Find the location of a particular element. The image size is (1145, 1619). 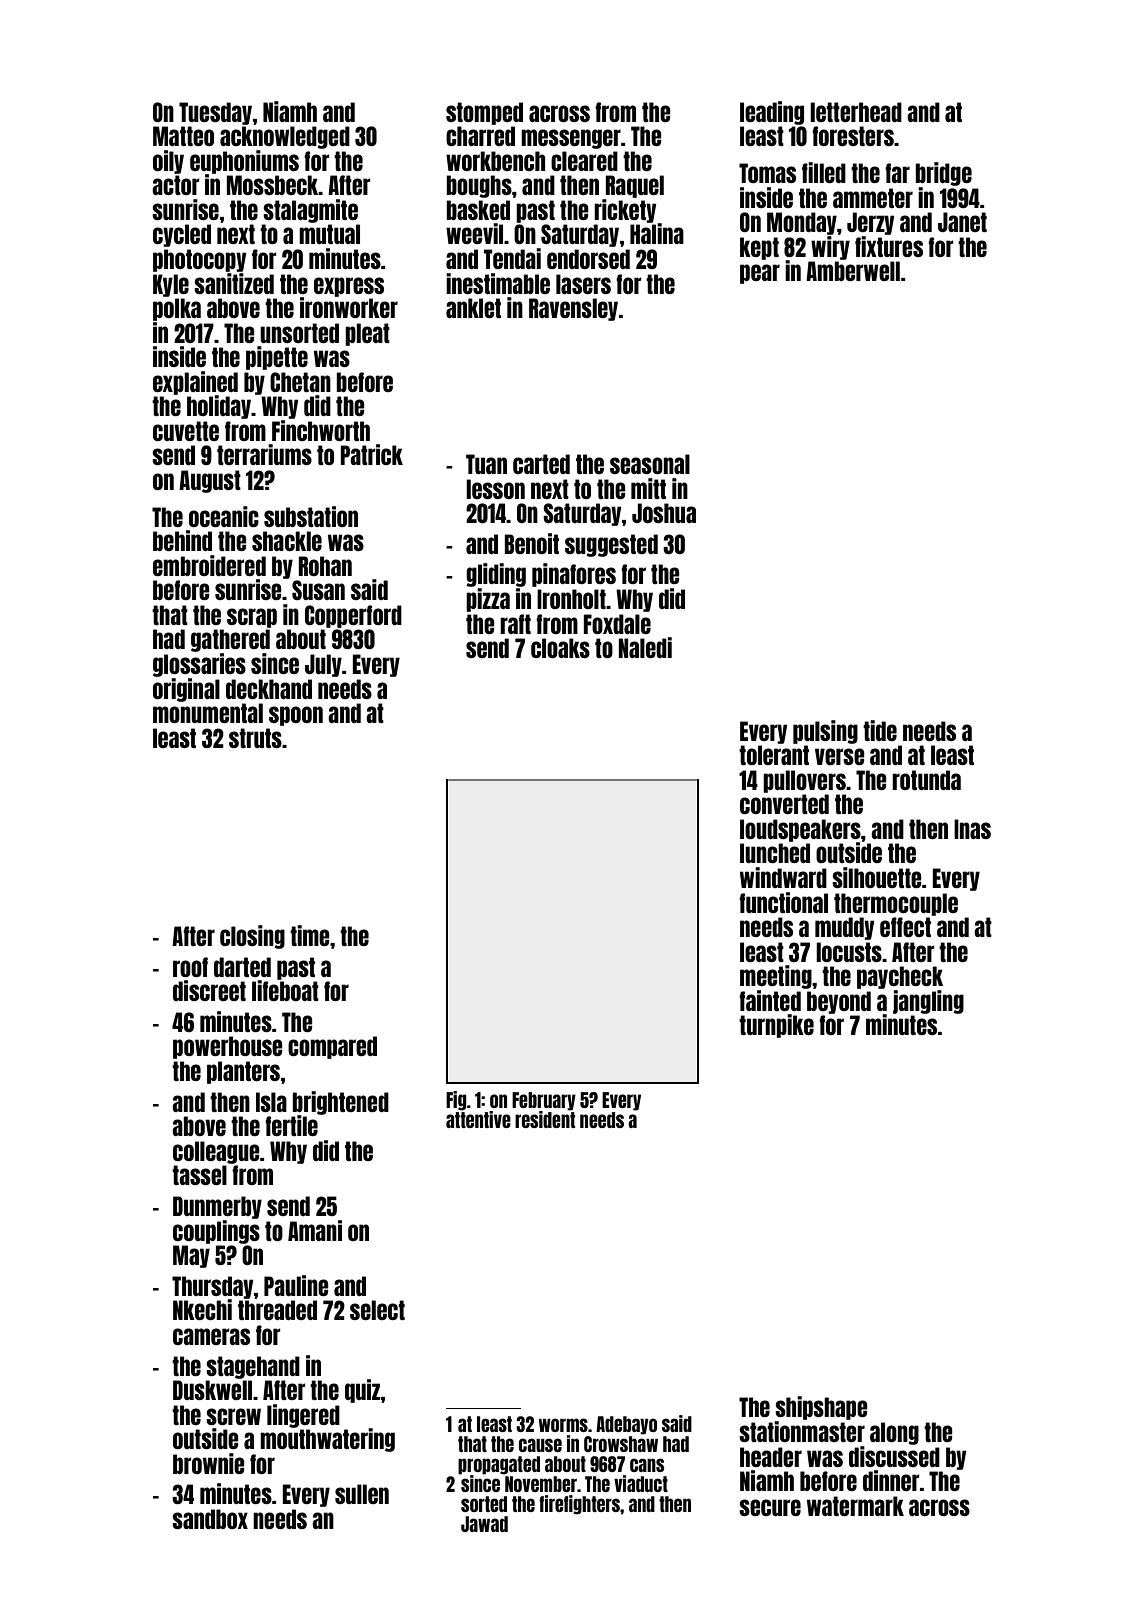

bridge is located at coordinates (943, 174).
